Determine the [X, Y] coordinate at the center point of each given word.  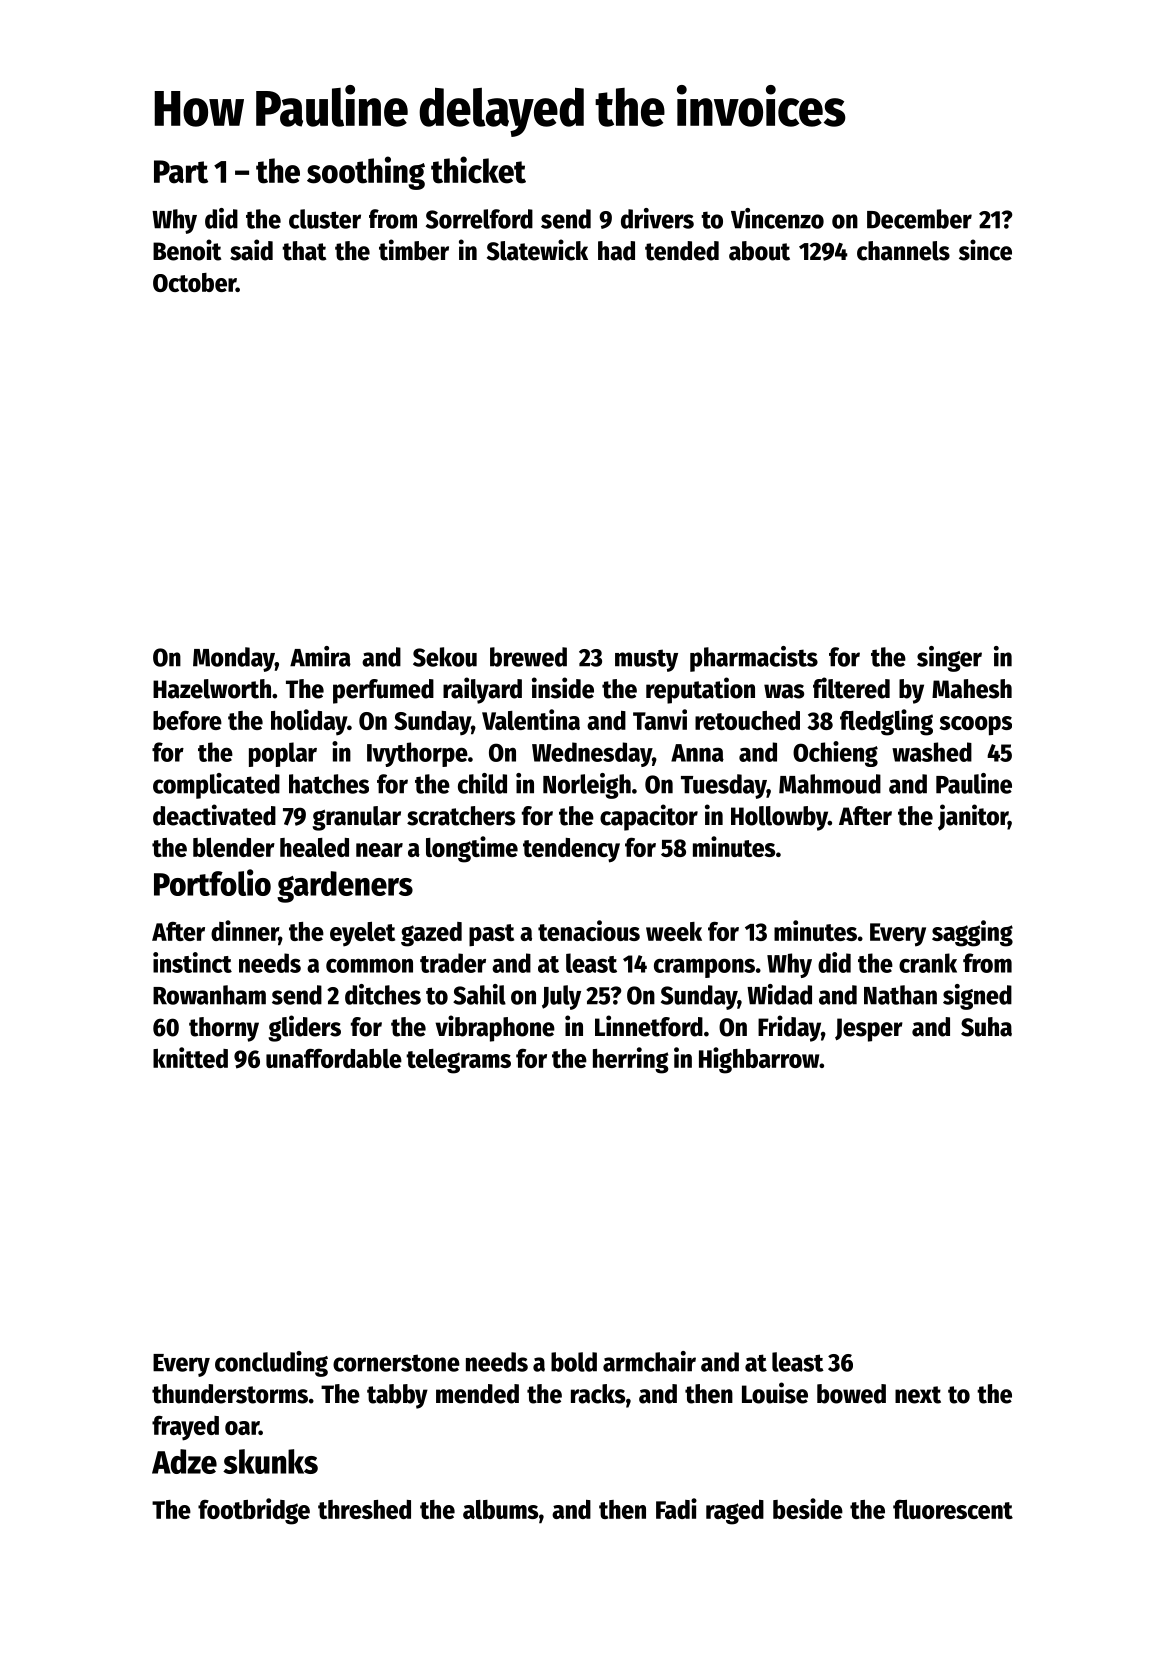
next [918, 1395]
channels [903, 251]
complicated [216, 786]
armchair [649, 1361]
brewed [528, 657]
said [251, 250]
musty [646, 660]
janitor [973, 817]
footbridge [254, 1511]
